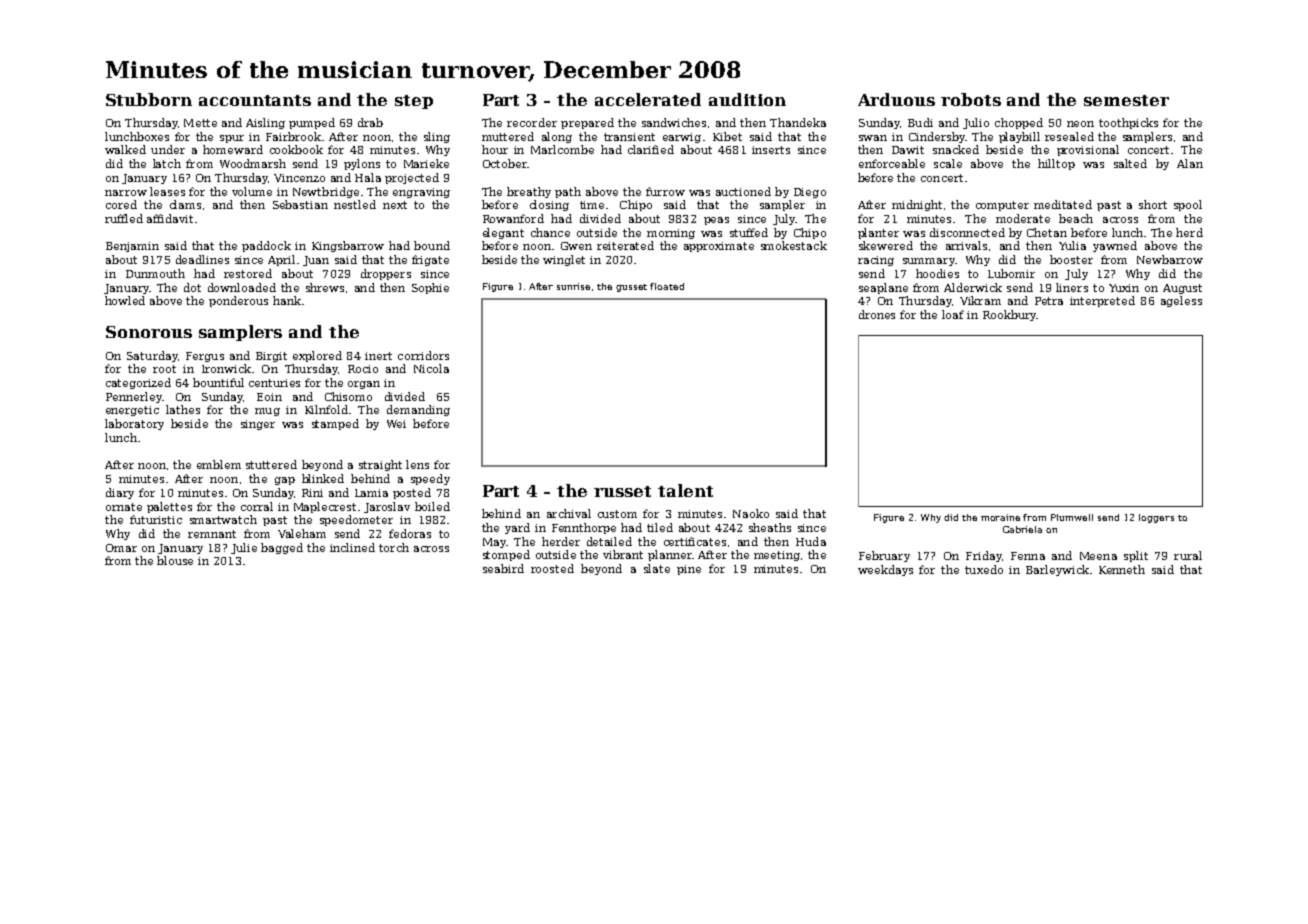 The height and width of the screenshot is (924, 1308). Describe the element at coordinates (124, 218) in the screenshot. I see `ruffled` at that location.
